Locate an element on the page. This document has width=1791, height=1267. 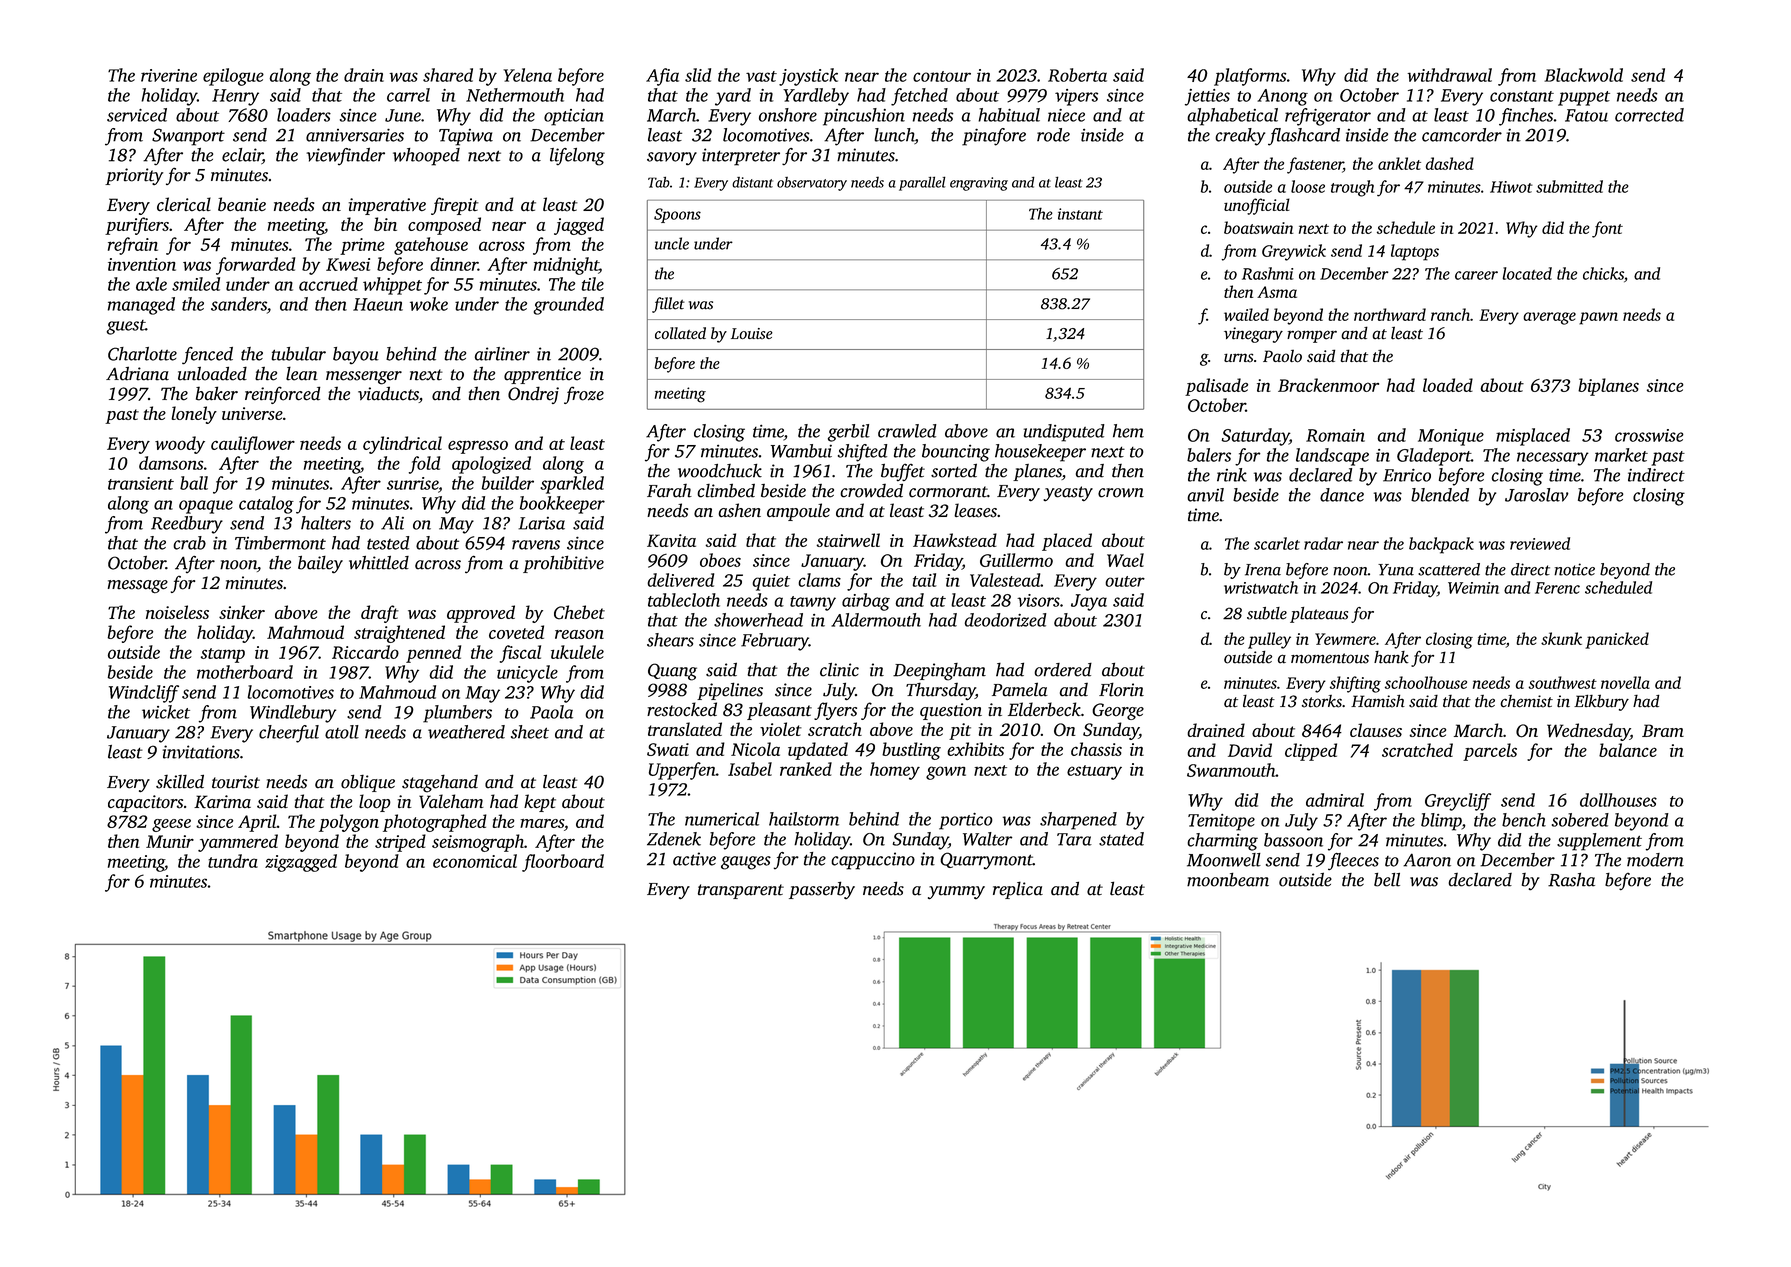
crab is located at coordinates (189, 543).
